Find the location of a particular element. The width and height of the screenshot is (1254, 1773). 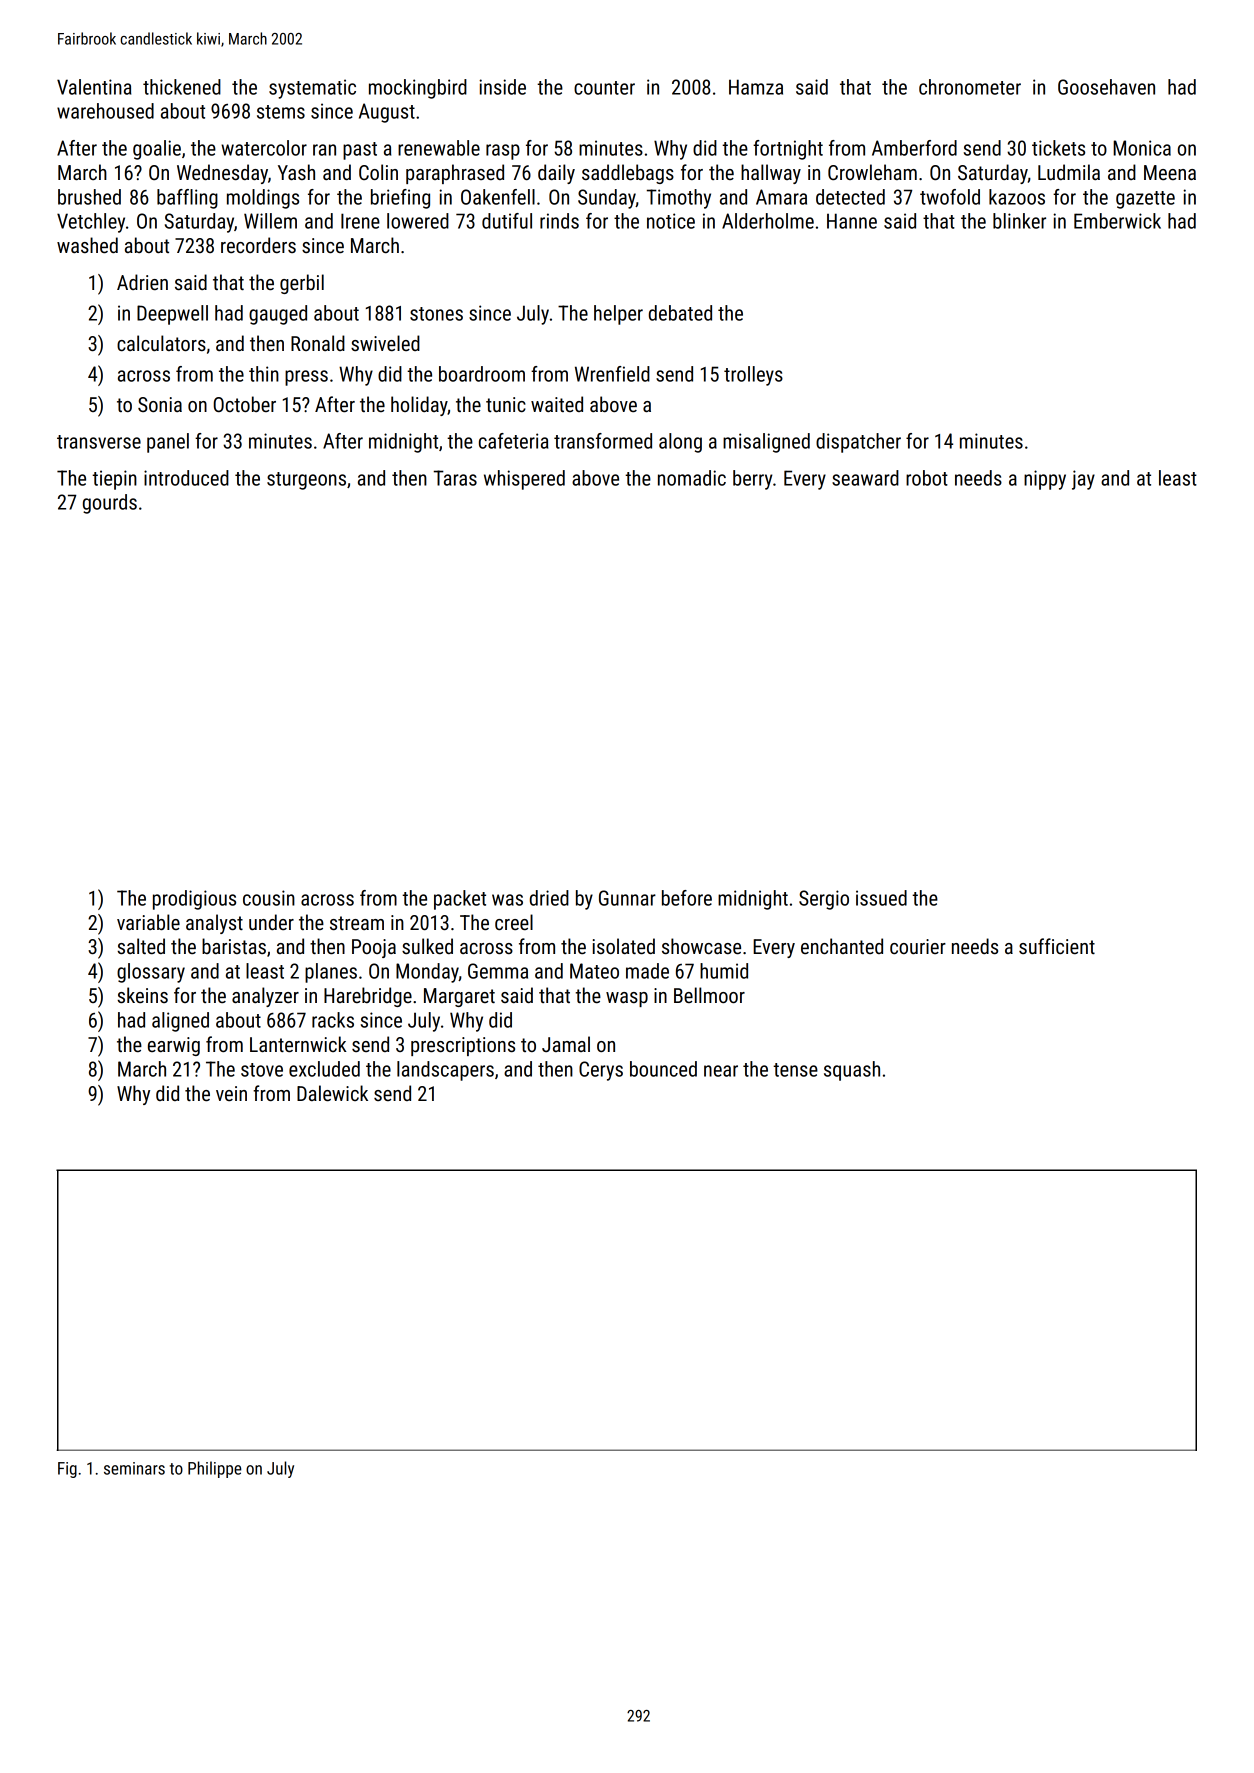

blinker is located at coordinates (1019, 221).
